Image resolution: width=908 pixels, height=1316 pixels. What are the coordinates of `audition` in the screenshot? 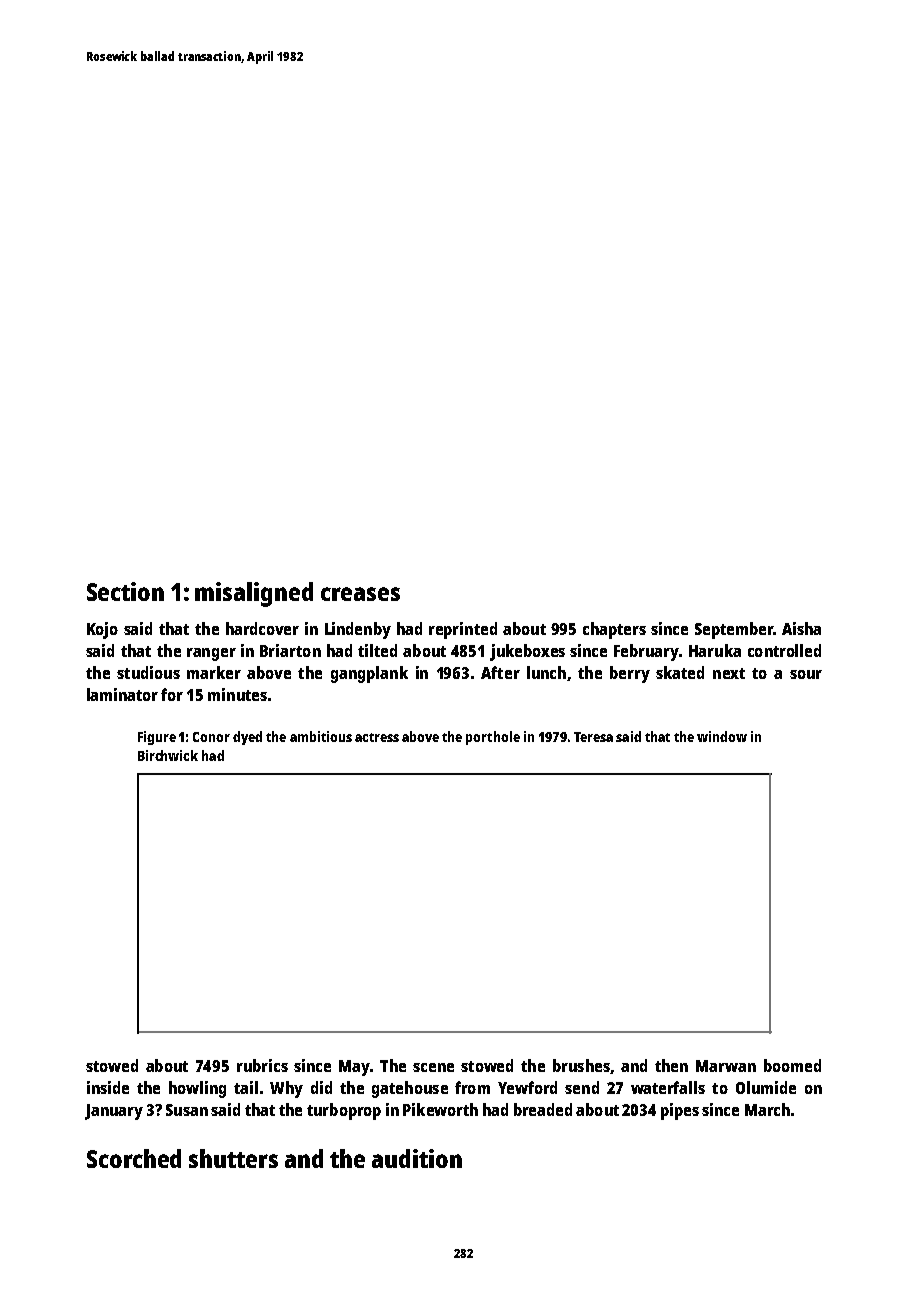 It's located at (417, 1158).
